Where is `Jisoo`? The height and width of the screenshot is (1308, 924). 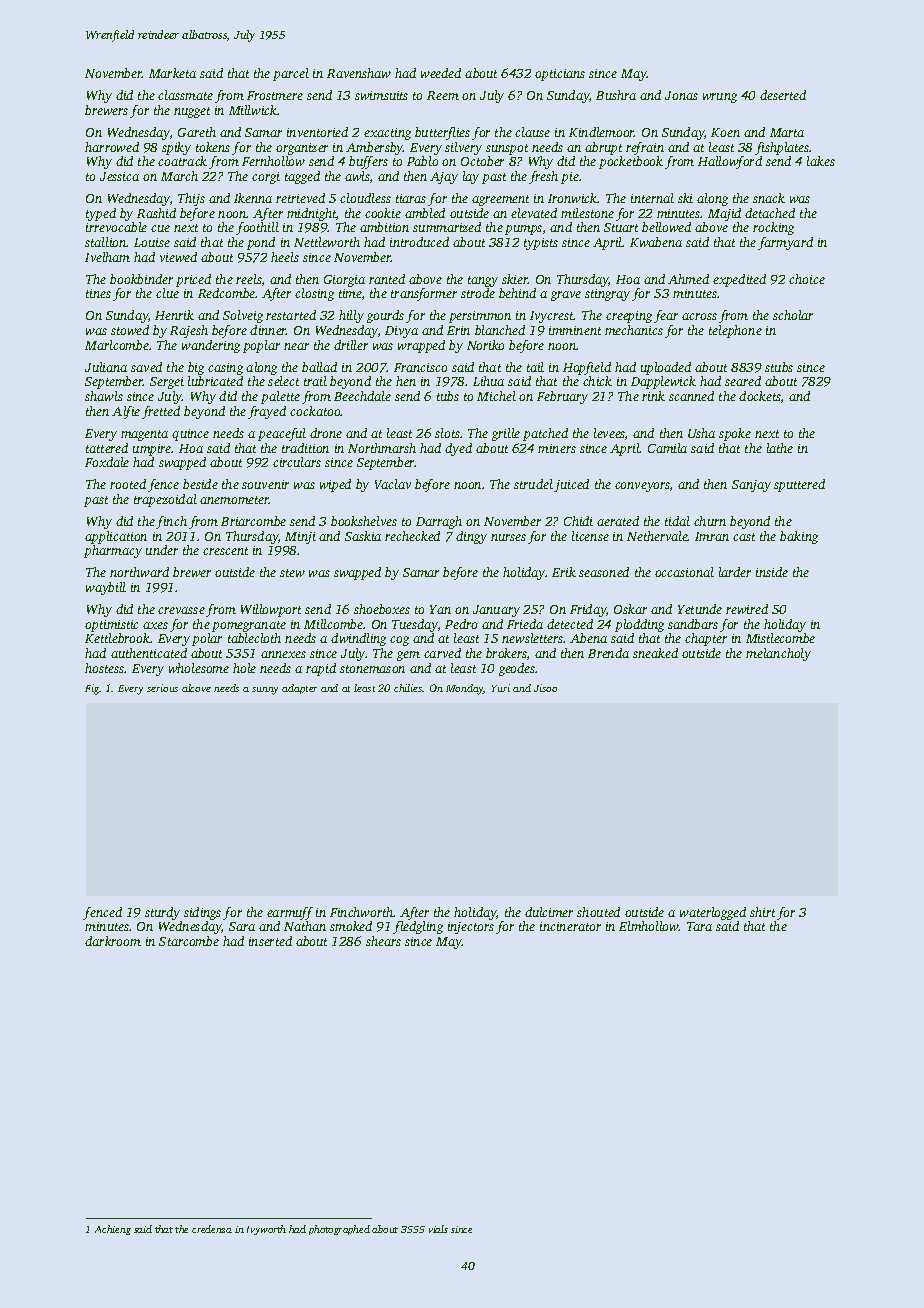
Jisoo is located at coordinates (545, 688).
